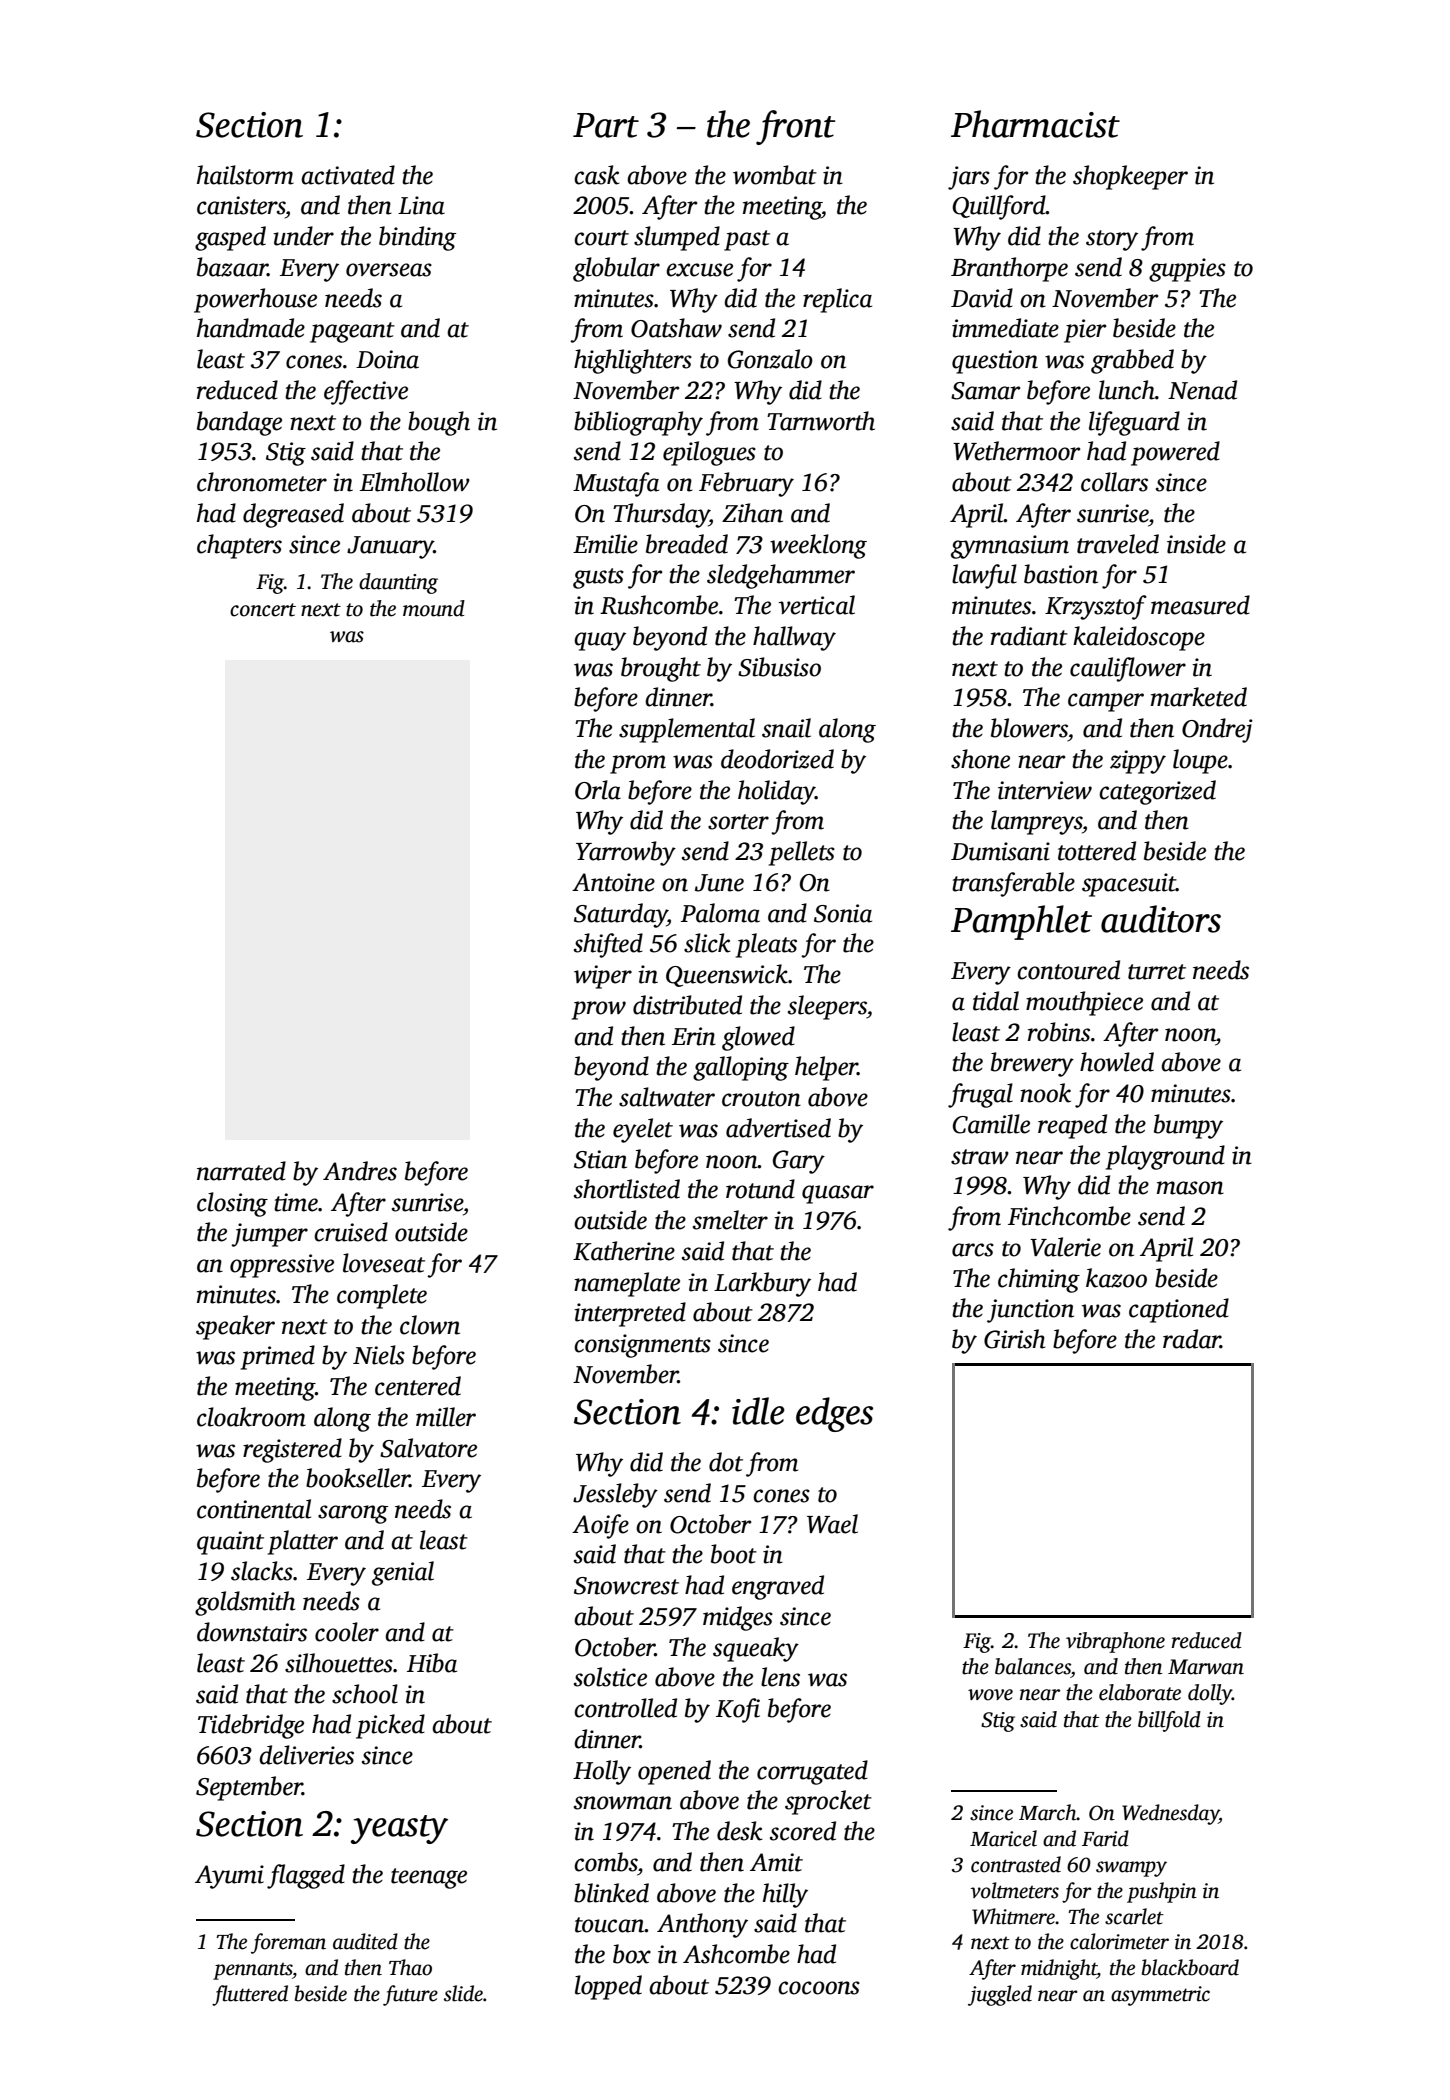 This screenshot has width=1450, height=2100. I want to click on guppies, so click(1187, 270).
